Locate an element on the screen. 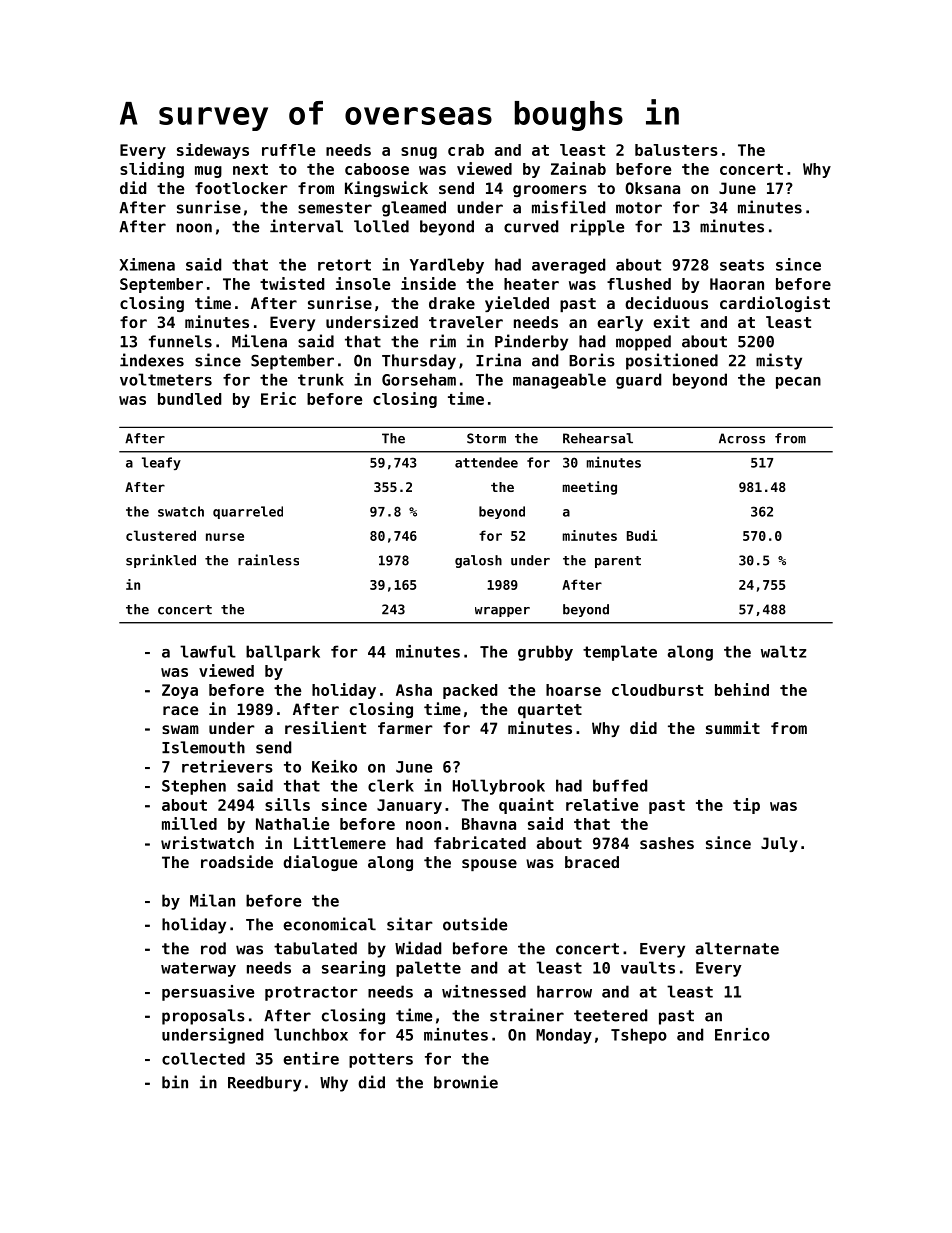 Image resolution: width=952 pixels, height=1233 pixels. seats is located at coordinates (742, 265).
